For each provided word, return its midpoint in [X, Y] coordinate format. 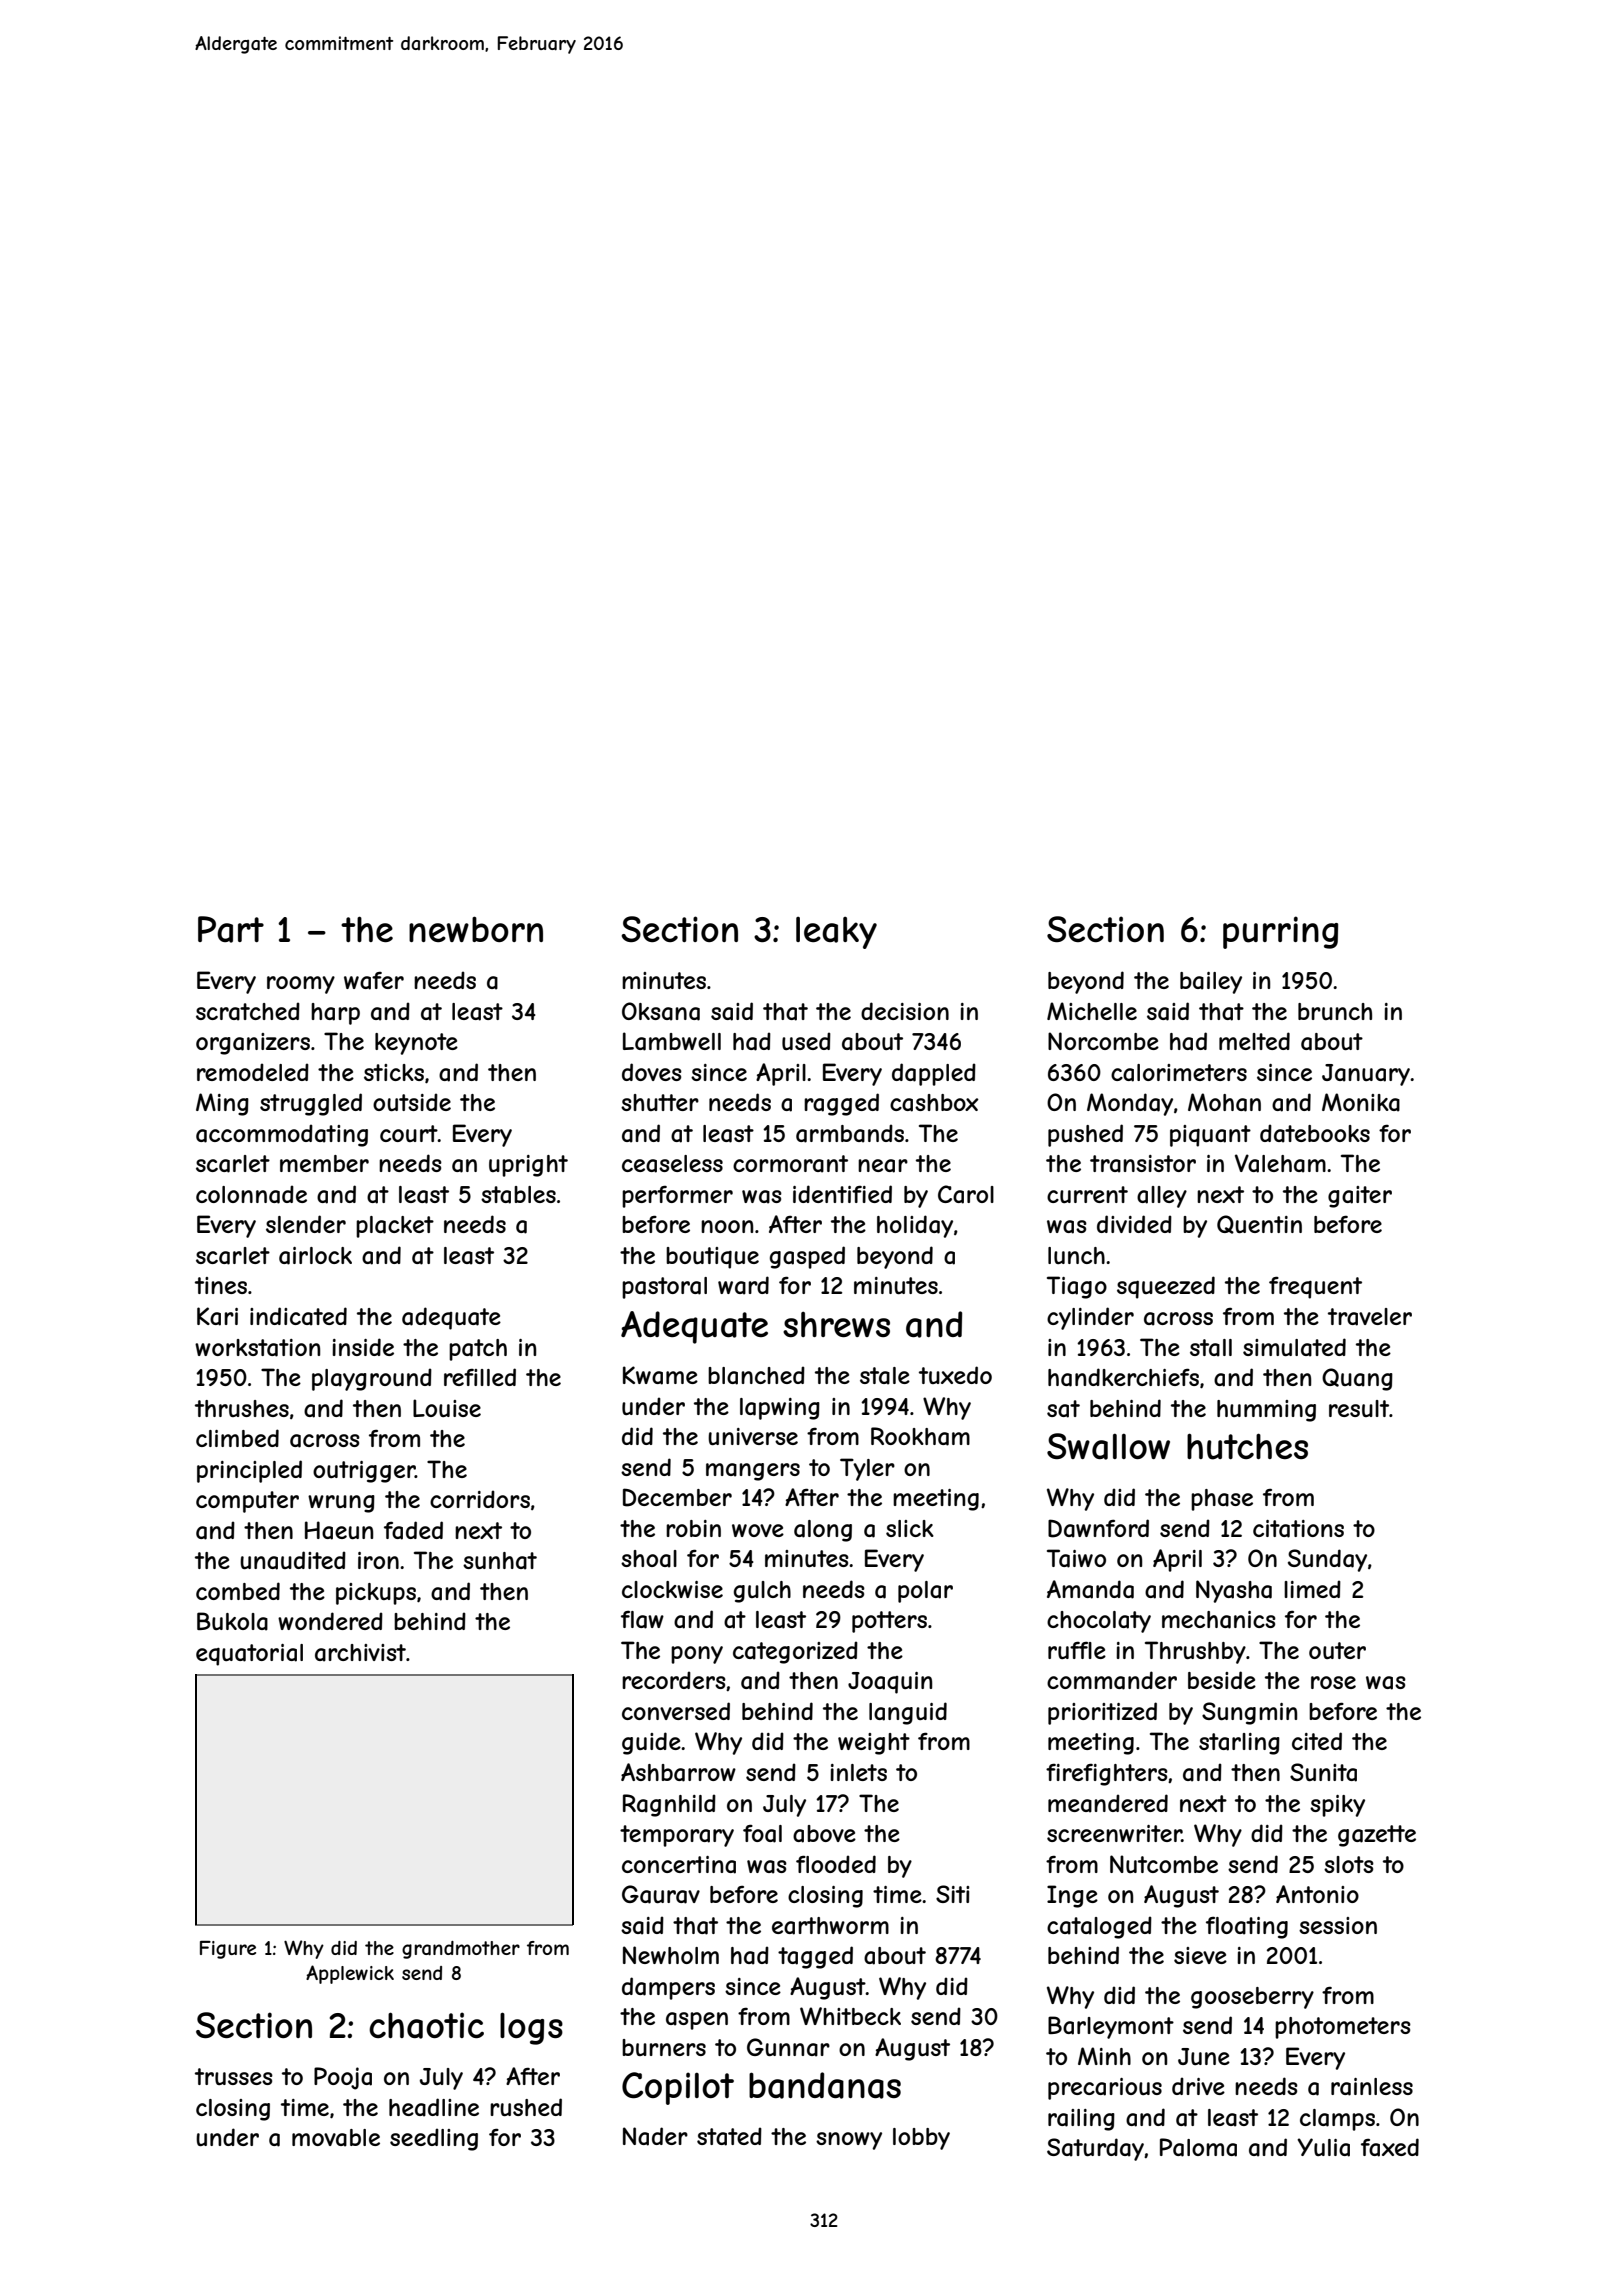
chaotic [426, 2025]
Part [231, 929]
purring [1280, 932]
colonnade [251, 1194]
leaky [836, 933]
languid [908, 1713]
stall [1211, 1348]
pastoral [664, 1288]
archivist [360, 1653]
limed [1312, 1589]
